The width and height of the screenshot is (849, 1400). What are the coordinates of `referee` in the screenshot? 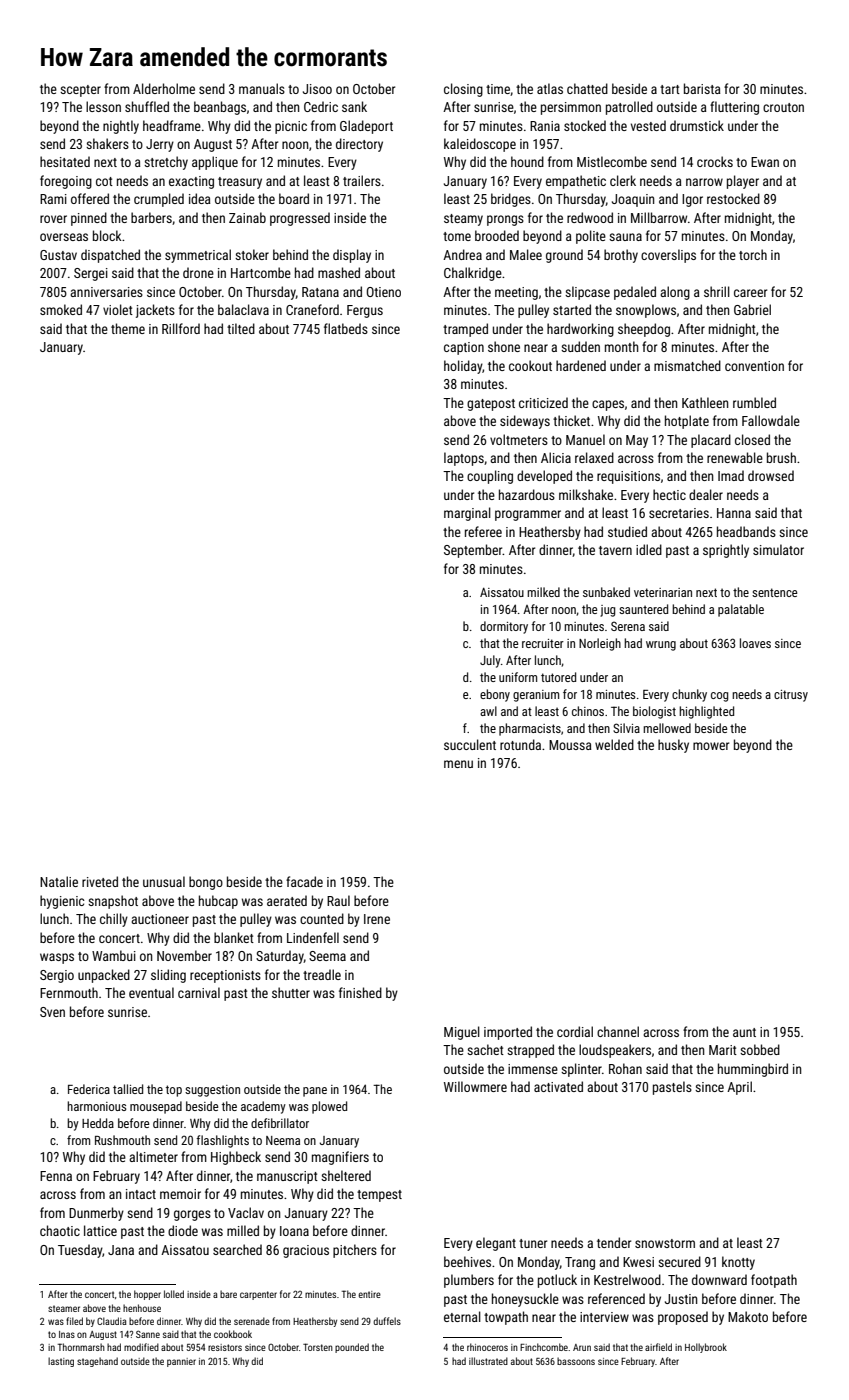 It's located at (483, 531).
